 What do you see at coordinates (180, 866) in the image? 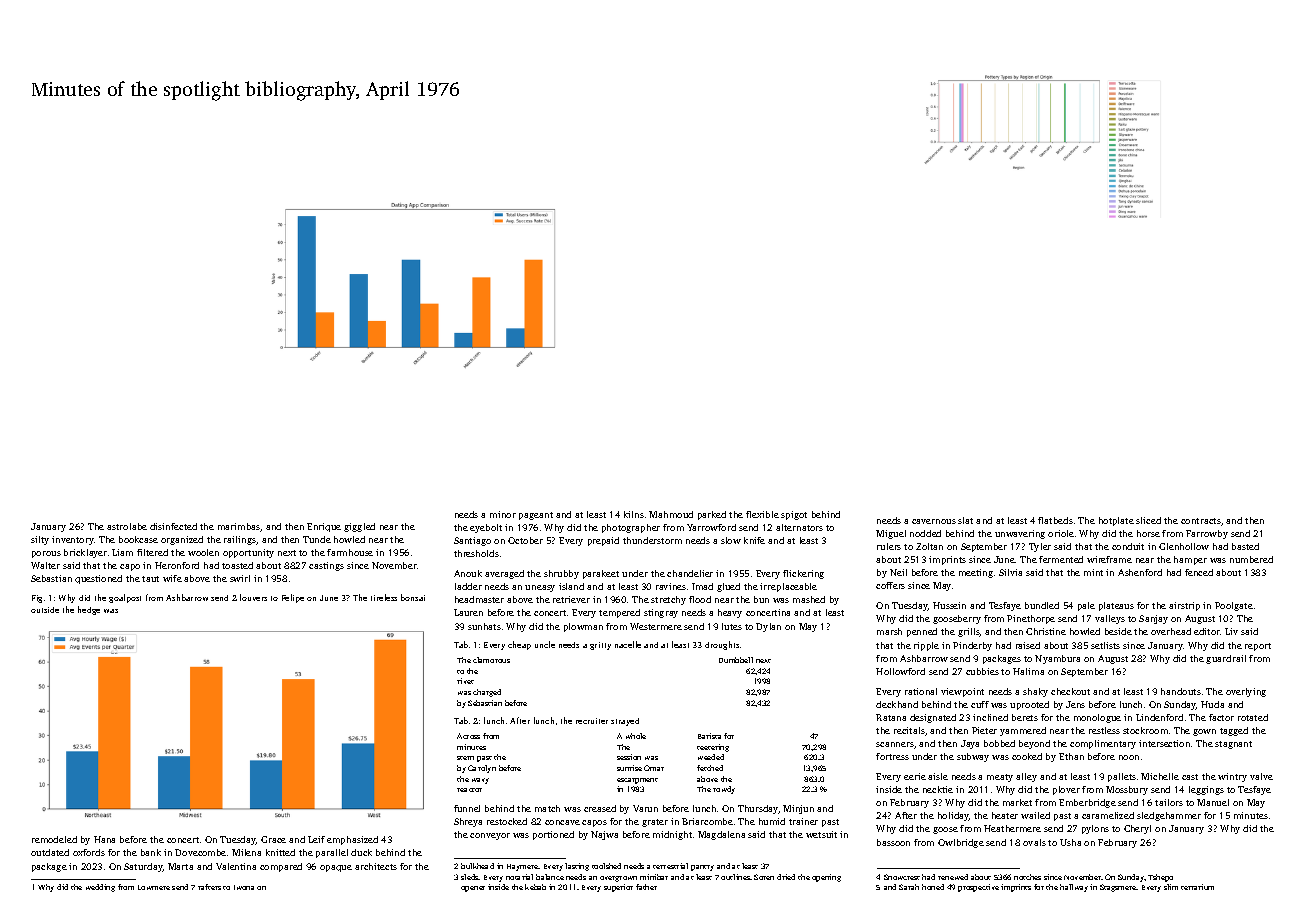
I see `Marta` at bounding box center [180, 866].
